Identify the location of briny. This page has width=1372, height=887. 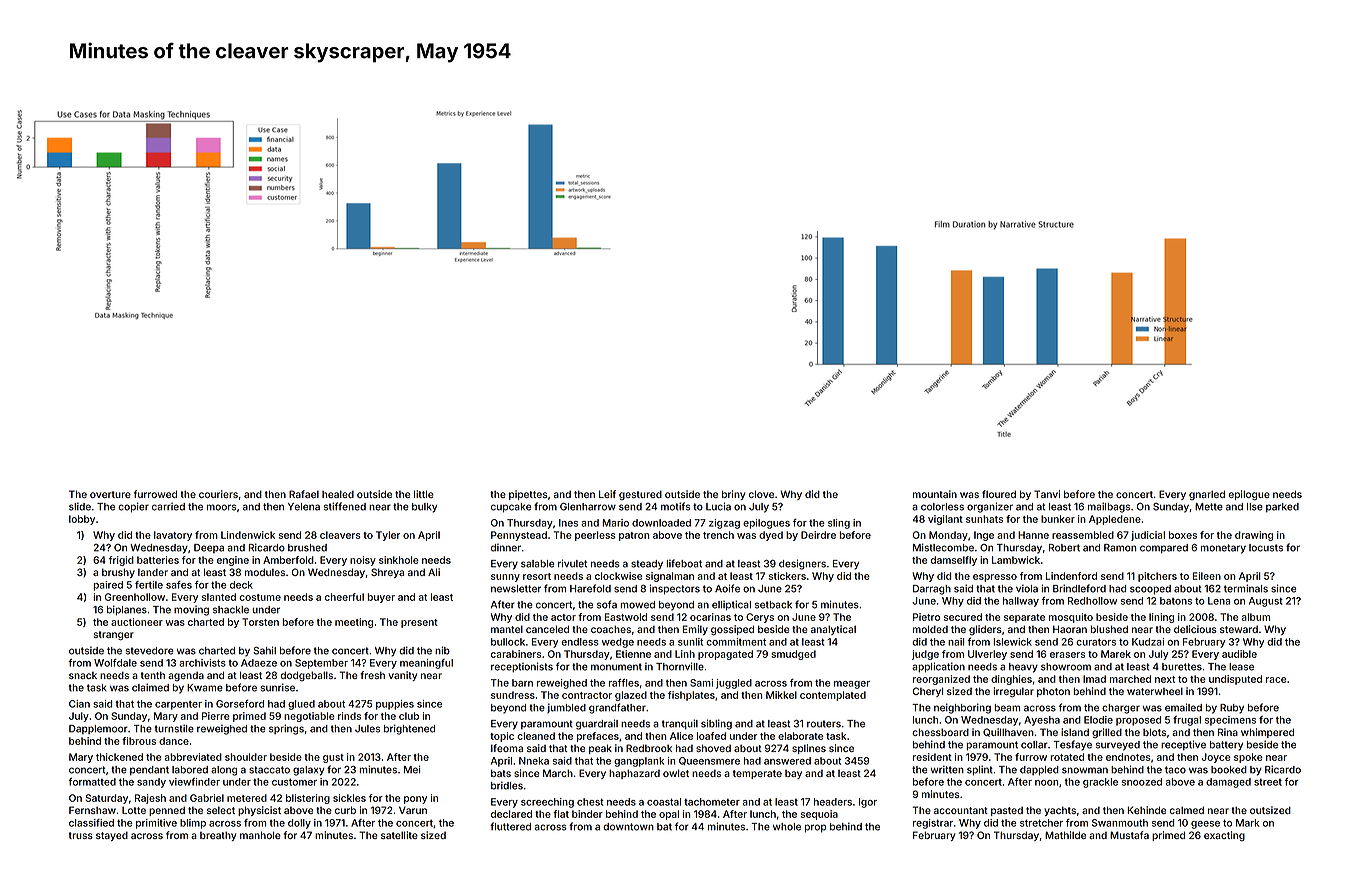
(733, 495).
